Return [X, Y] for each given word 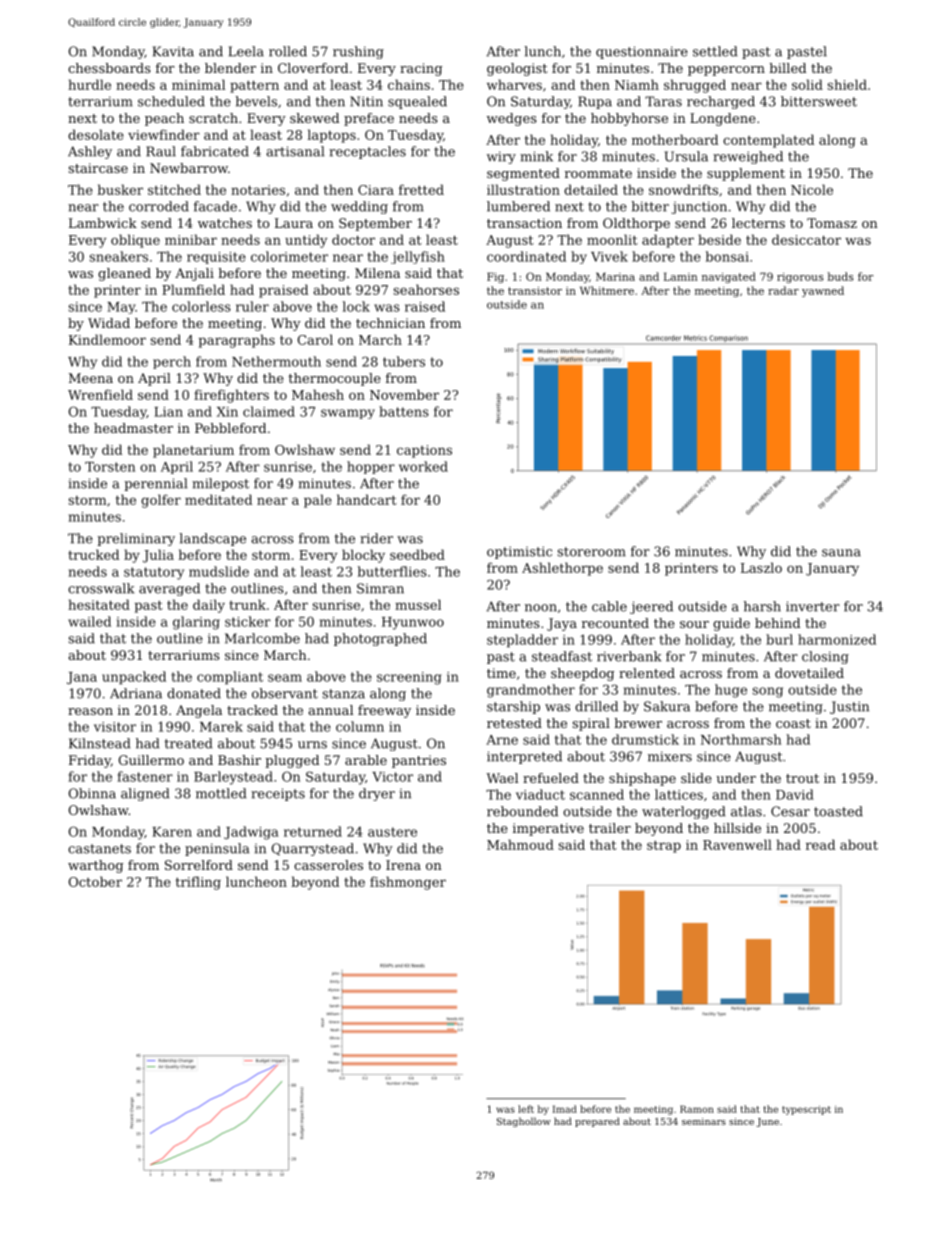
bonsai [727, 256]
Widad [109, 323]
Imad [565, 1109]
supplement [746, 174]
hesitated [99, 604]
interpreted [524, 757]
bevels [256, 101]
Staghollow [524, 1122]
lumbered [518, 206]
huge [731, 691]
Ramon [697, 1109]
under [736, 778]
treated [189, 743]
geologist [517, 69]
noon [541, 608]
